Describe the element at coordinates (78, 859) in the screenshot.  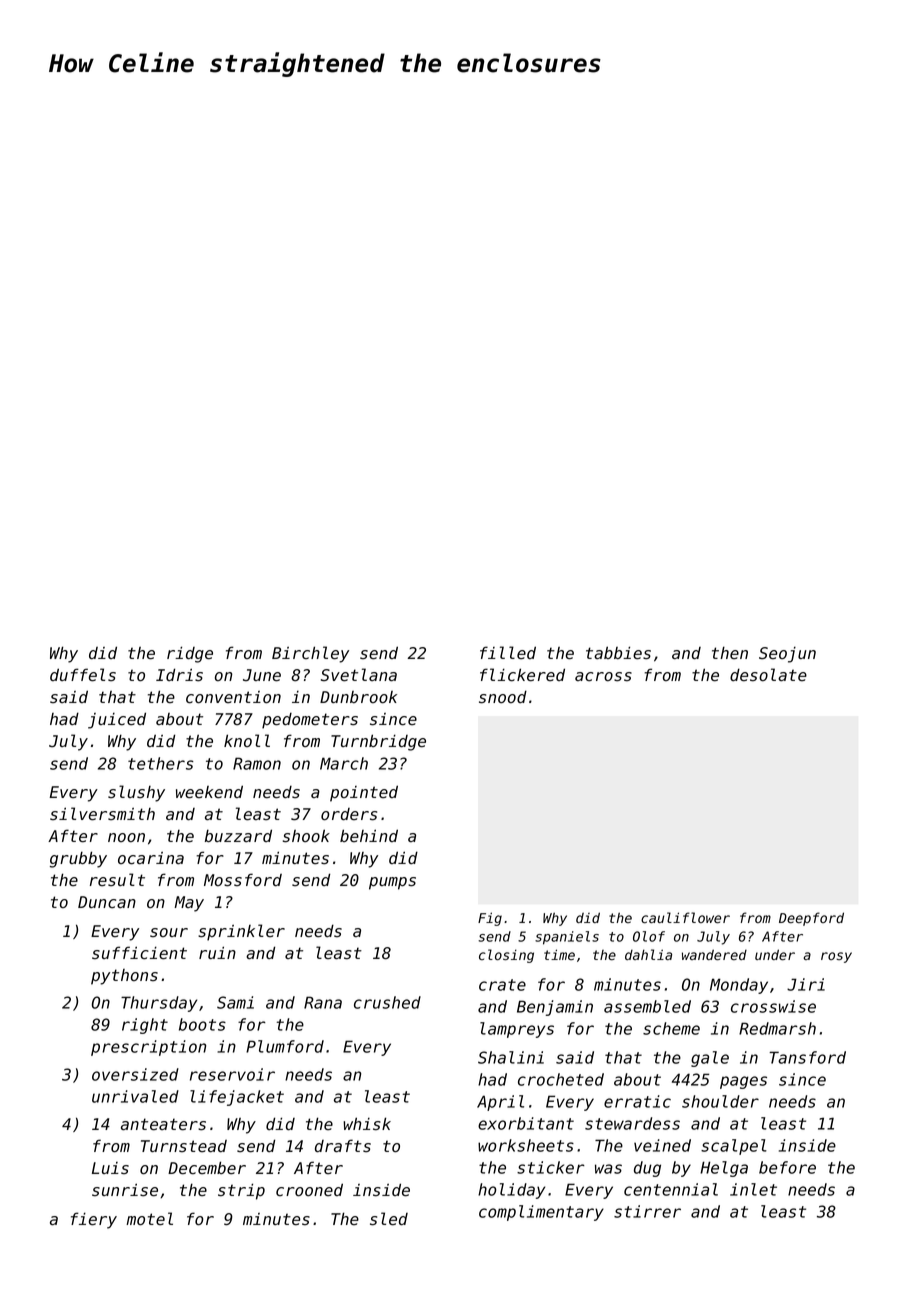
I see `grubby` at that location.
